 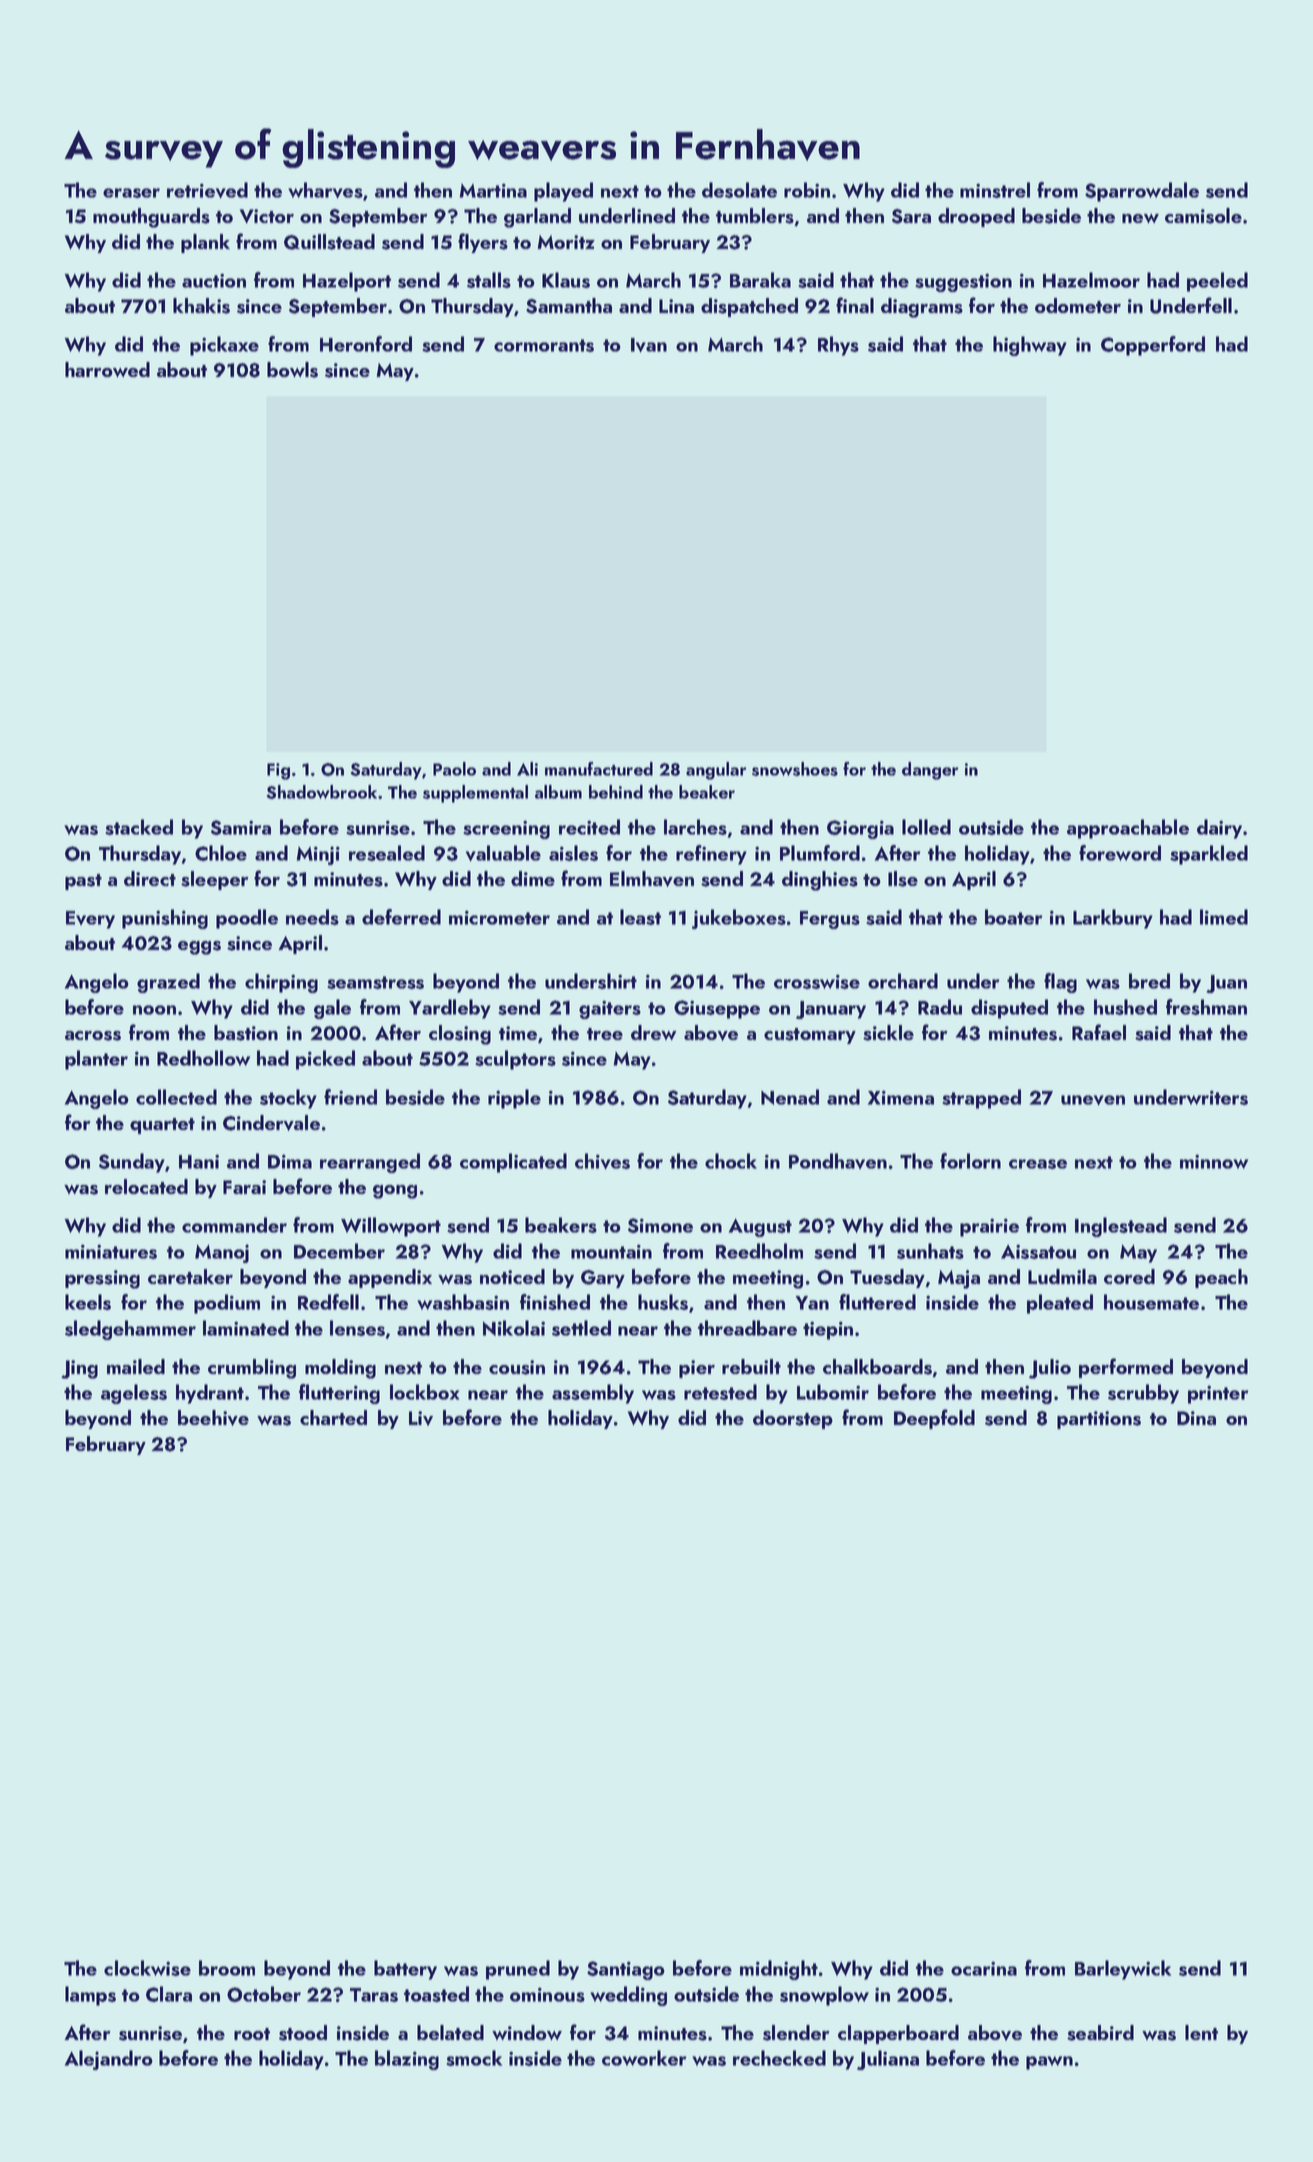 I want to click on danger, so click(x=930, y=771).
